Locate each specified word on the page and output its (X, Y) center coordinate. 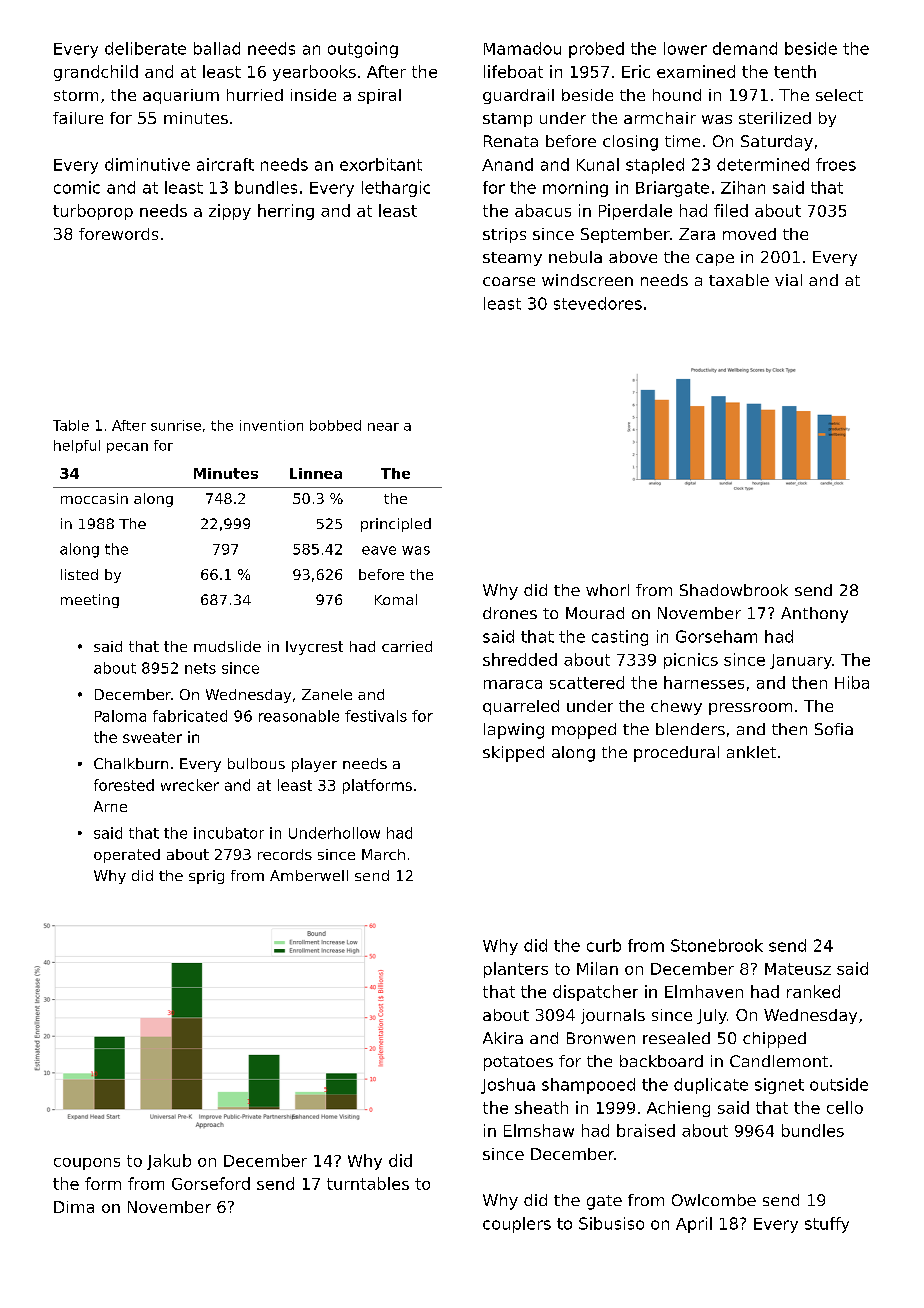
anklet (751, 752)
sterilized (775, 118)
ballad (217, 48)
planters (516, 970)
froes (836, 164)
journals (613, 1016)
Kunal (598, 164)
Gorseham (716, 636)
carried (407, 646)
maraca (513, 684)
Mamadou (522, 48)
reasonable (299, 716)
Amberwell (309, 875)
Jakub (169, 1162)
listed (79, 574)
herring (286, 212)
